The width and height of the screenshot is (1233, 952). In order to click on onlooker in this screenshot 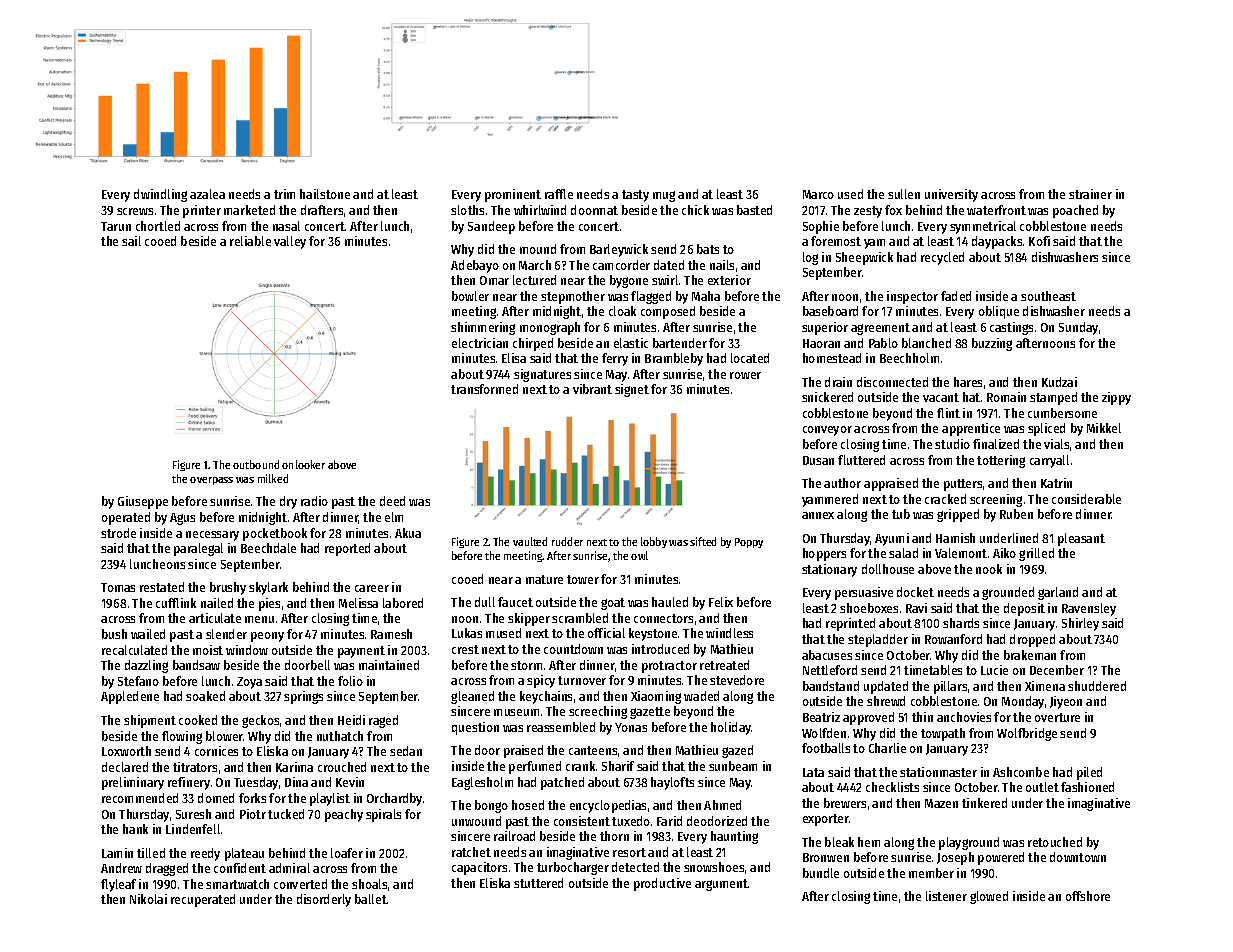, I will do `click(303, 464)`.
